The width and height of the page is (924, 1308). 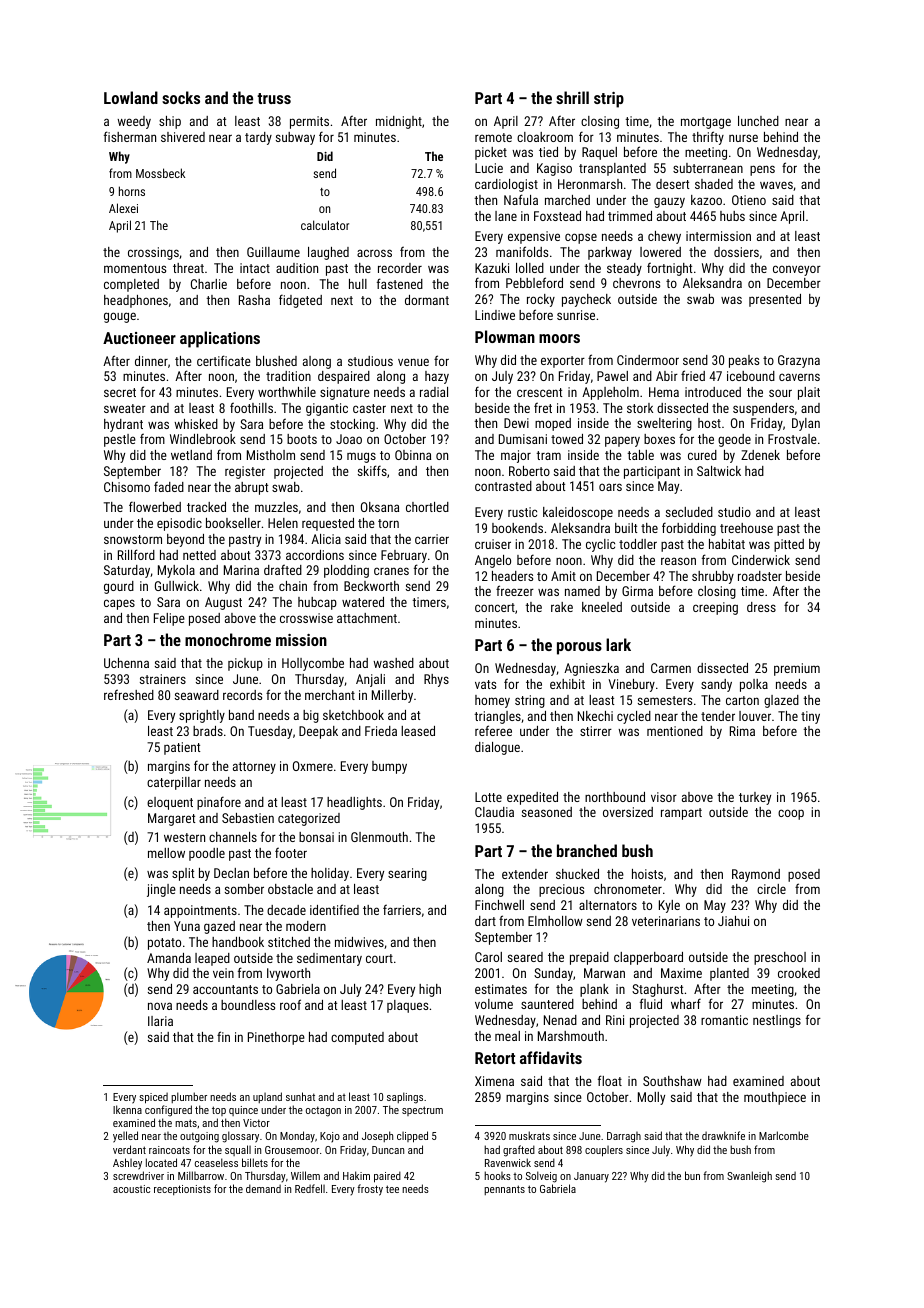 What do you see at coordinates (758, 121) in the page?
I see `lunched` at bounding box center [758, 121].
